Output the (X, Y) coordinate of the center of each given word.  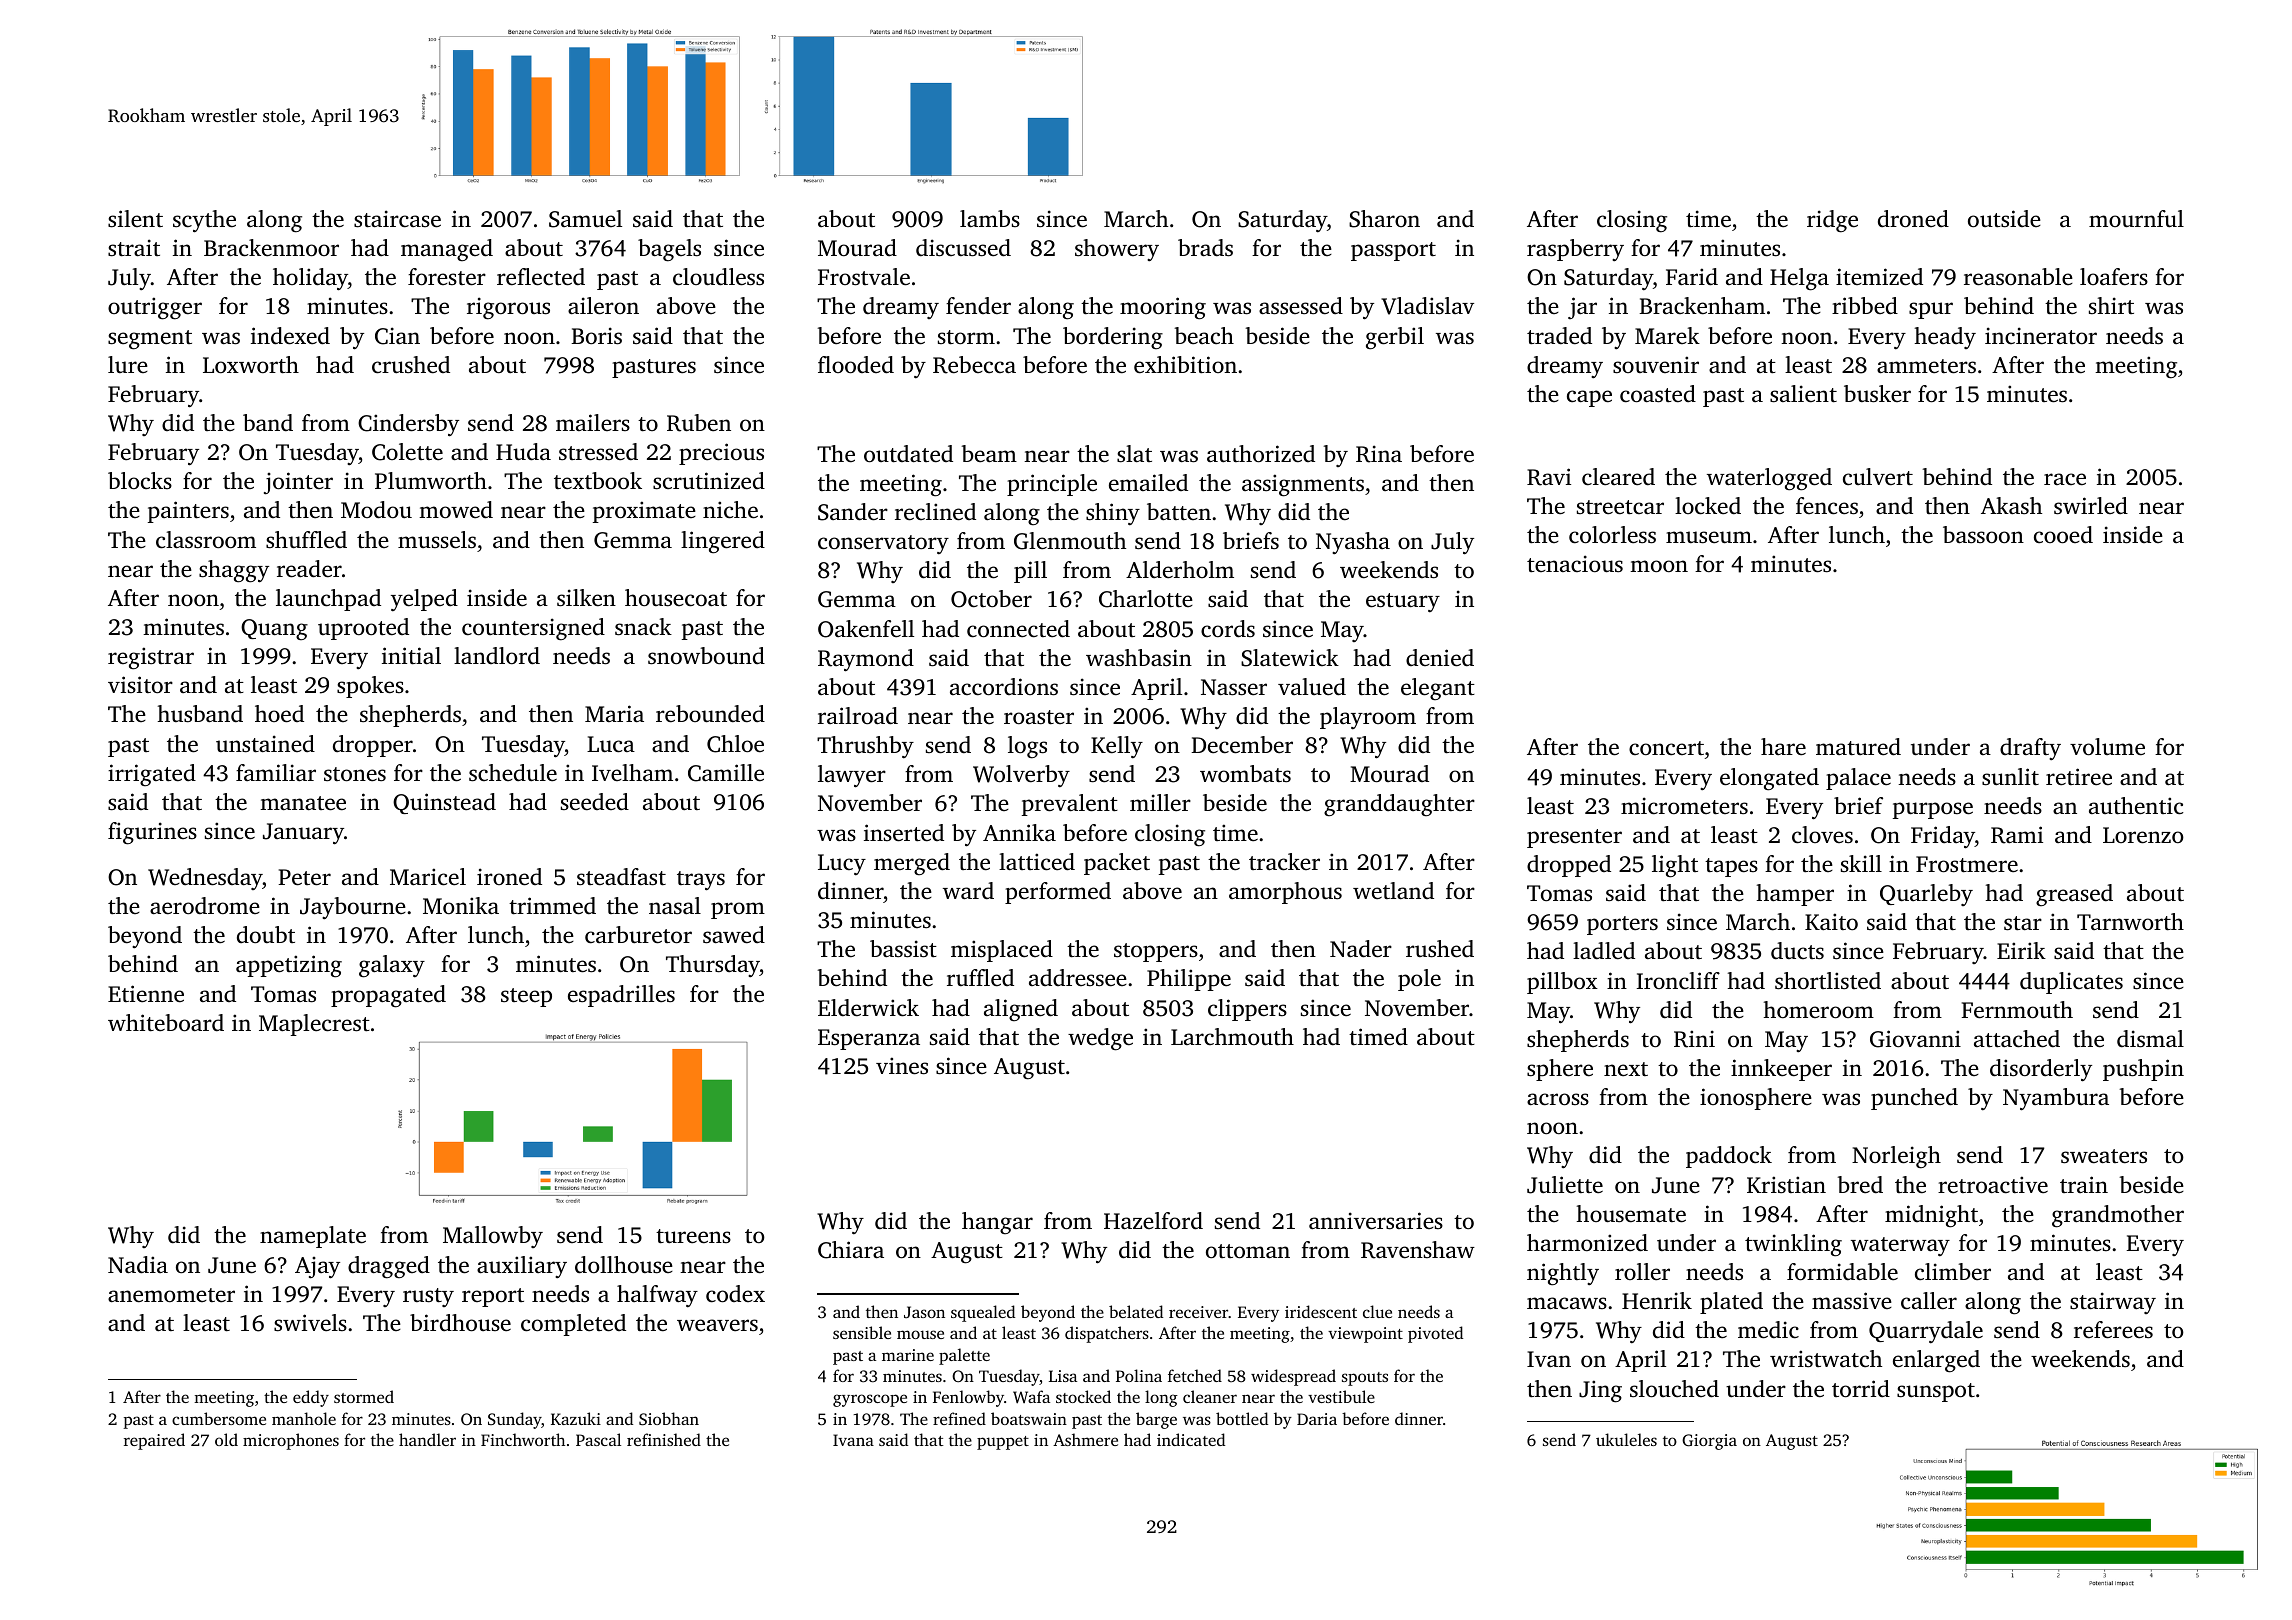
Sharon (1384, 219)
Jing (1600, 1391)
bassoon (1983, 534)
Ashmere (1085, 1439)
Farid (1692, 277)
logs (1027, 747)
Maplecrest (314, 1025)
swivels (310, 1323)
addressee (1078, 978)
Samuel (585, 219)
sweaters (2104, 1156)
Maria (614, 713)
